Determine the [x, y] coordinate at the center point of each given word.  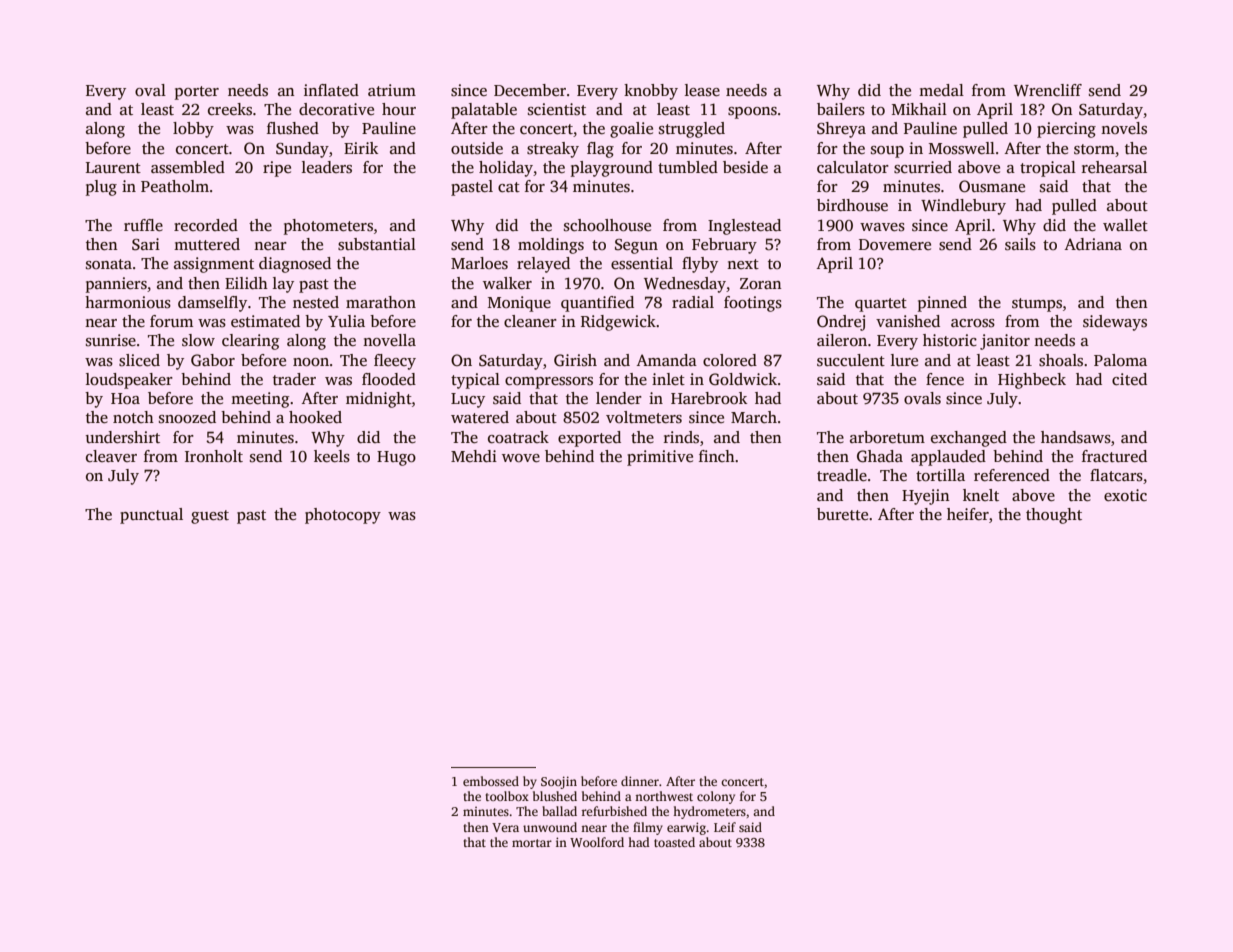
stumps [1037, 305]
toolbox [507, 796]
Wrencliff [1048, 90]
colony [716, 797]
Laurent [113, 167]
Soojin [559, 782]
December [530, 90]
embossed [491, 781]
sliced [139, 360]
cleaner [530, 321]
